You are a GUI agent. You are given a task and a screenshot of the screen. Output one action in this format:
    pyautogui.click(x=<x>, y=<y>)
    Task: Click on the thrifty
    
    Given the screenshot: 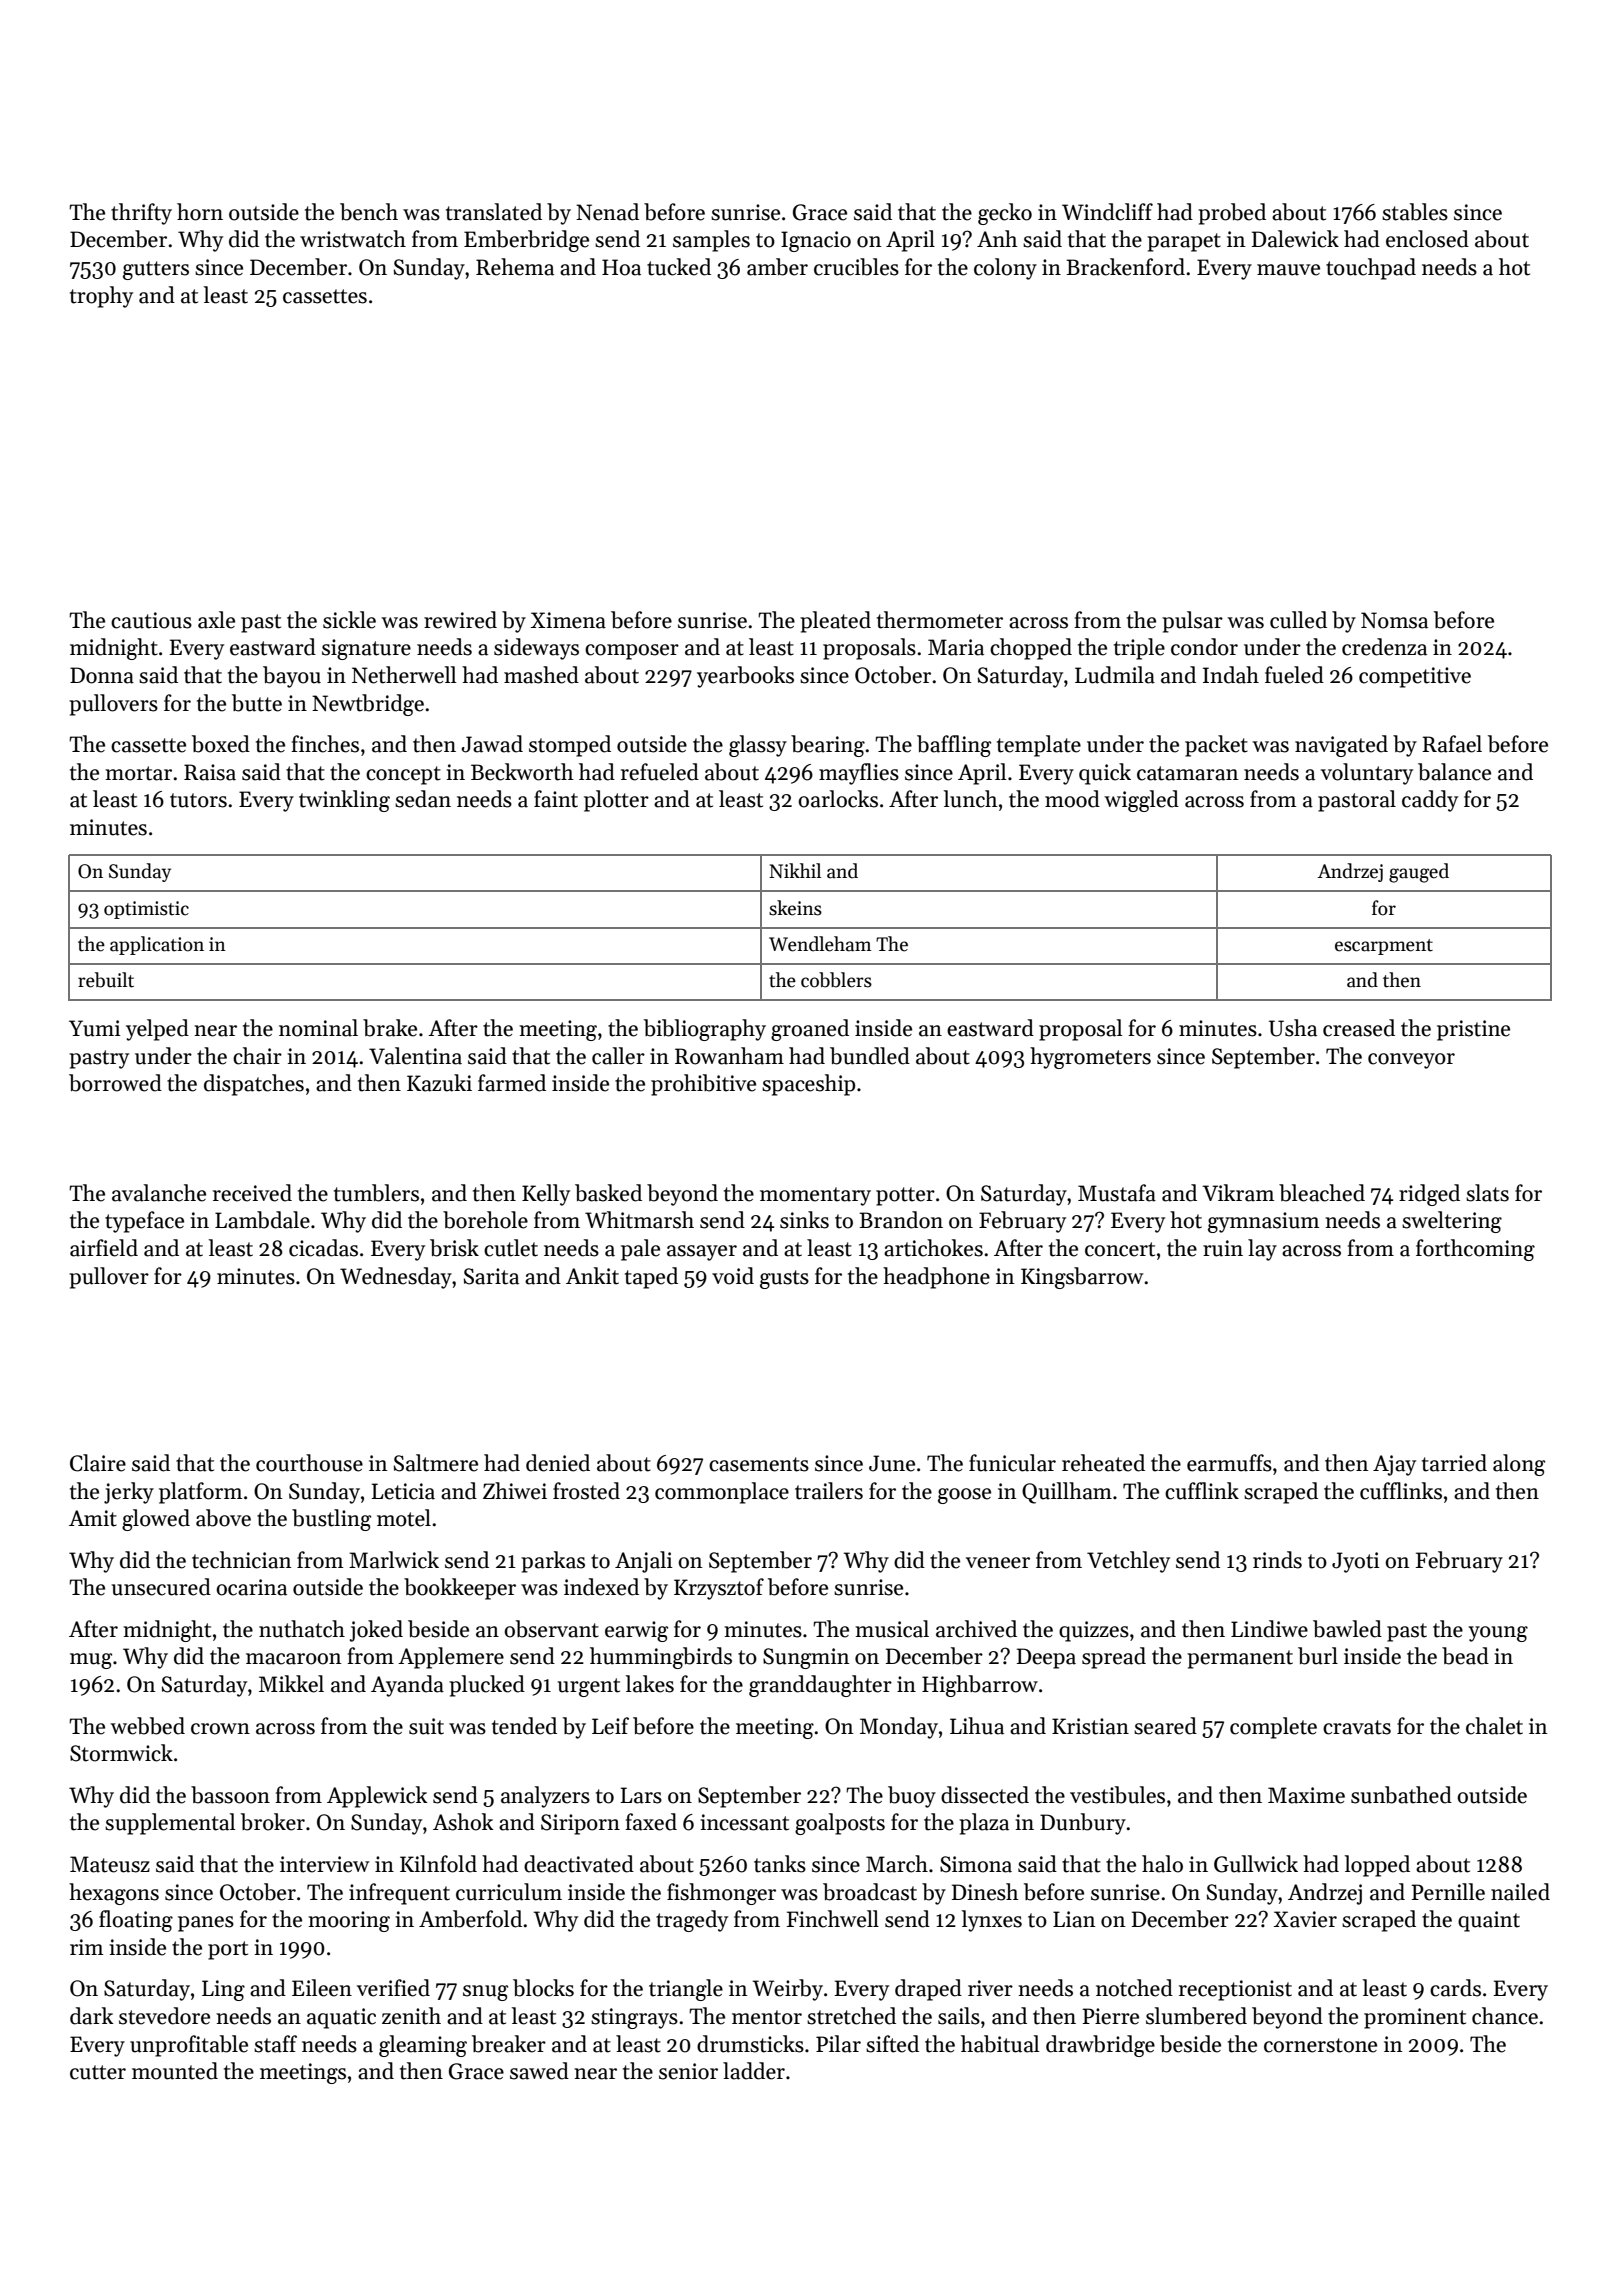 What is the action you would take?
    pyautogui.click(x=141, y=214)
